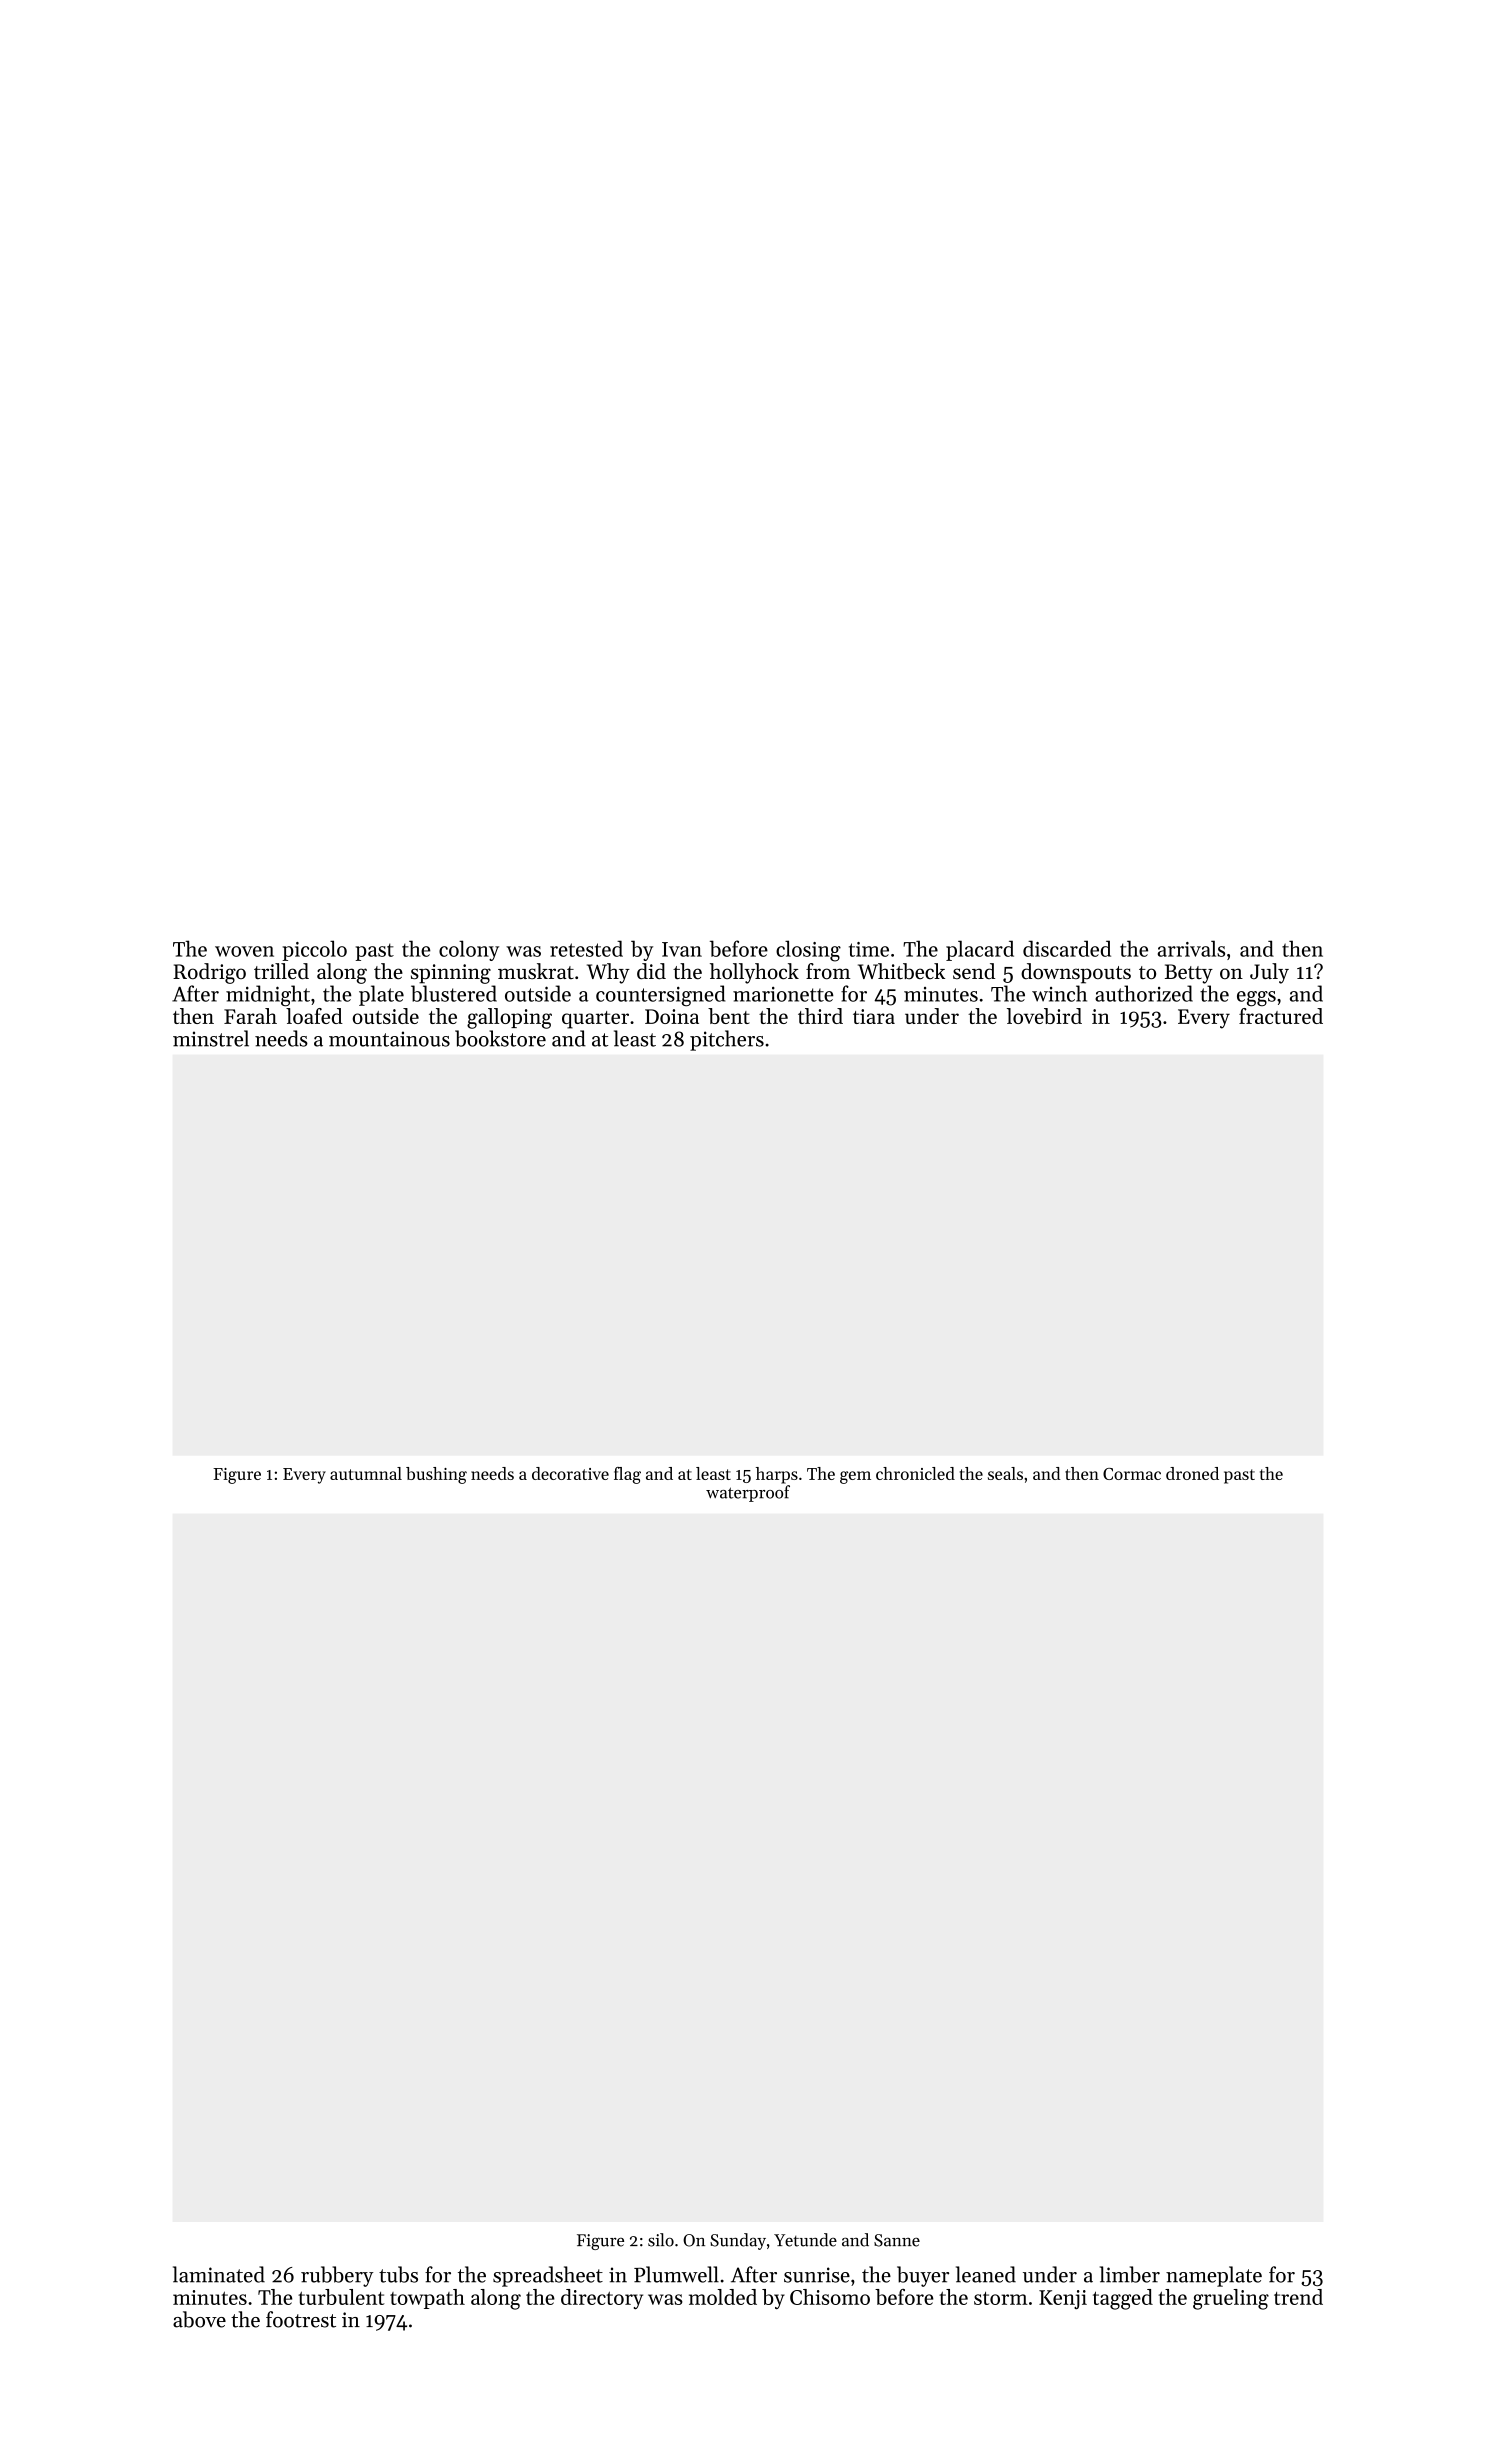 This image has width=1496, height=2464. I want to click on flag, so click(627, 1475).
